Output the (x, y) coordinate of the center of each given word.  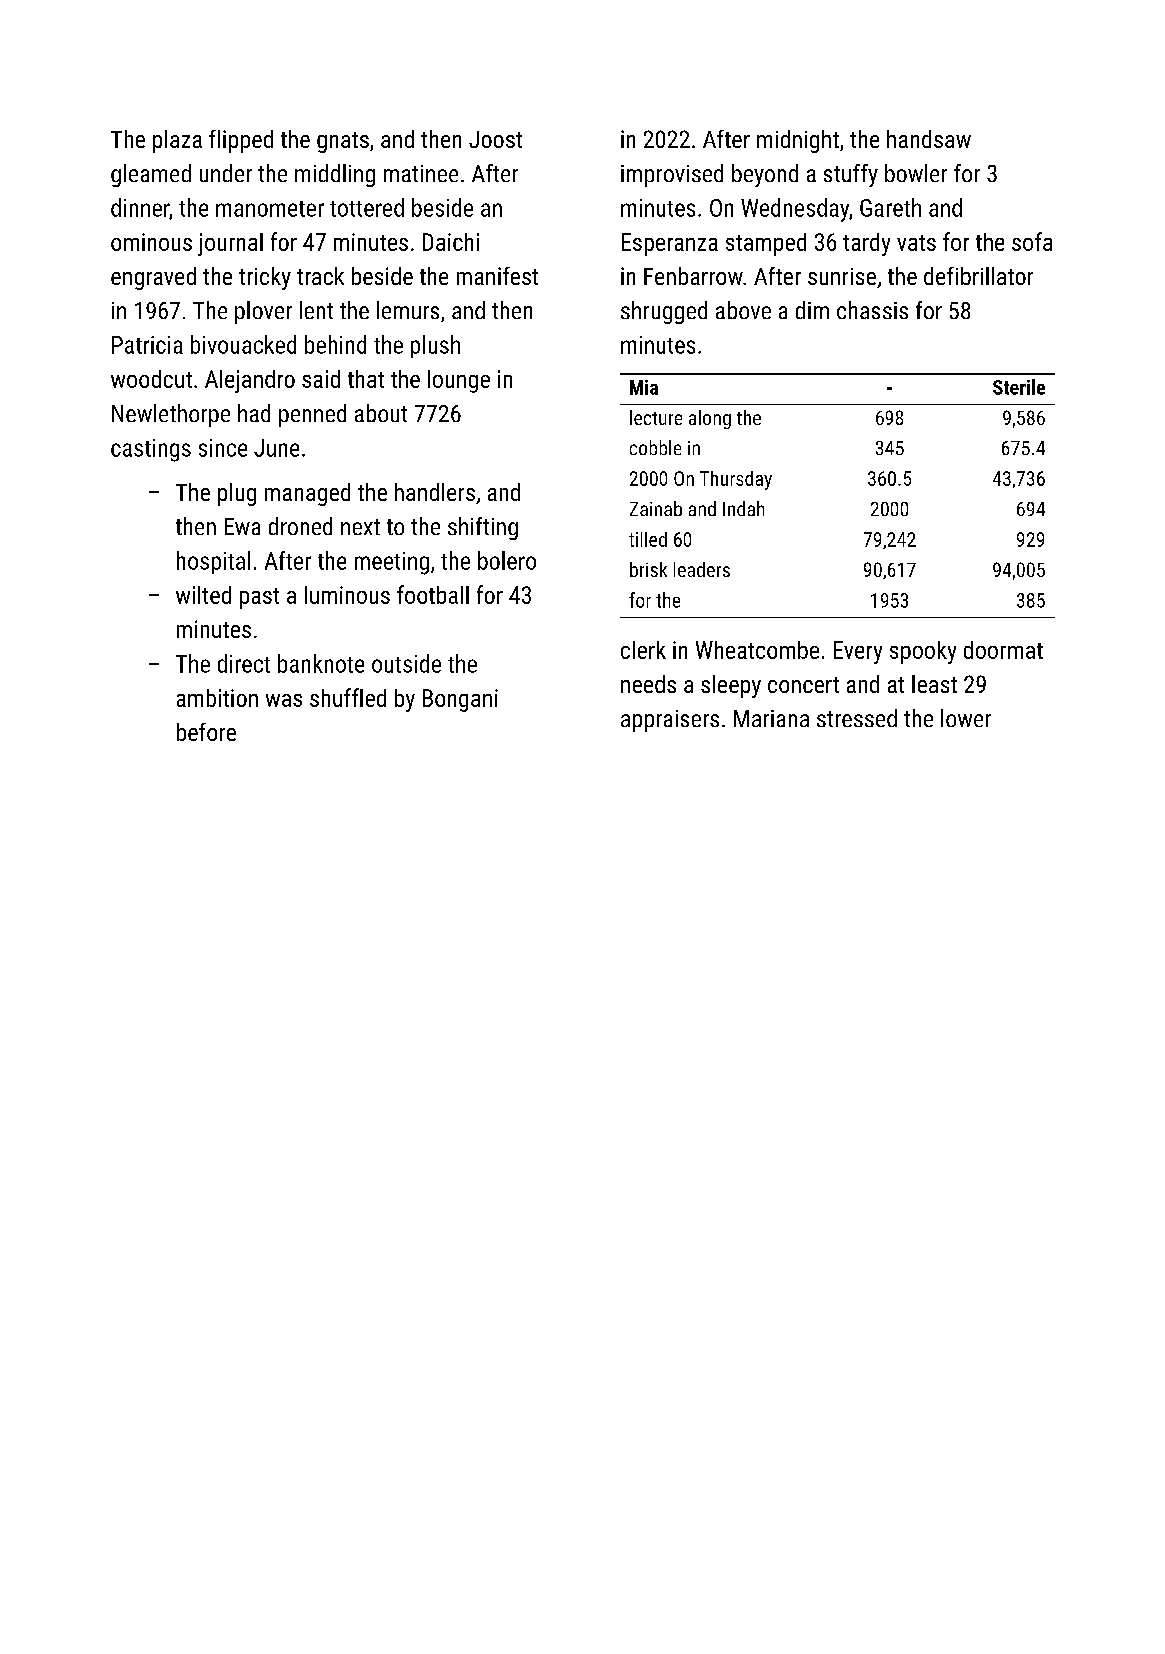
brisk (648, 569)
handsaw (929, 139)
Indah (743, 508)
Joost (495, 139)
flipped (241, 141)
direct (244, 663)
